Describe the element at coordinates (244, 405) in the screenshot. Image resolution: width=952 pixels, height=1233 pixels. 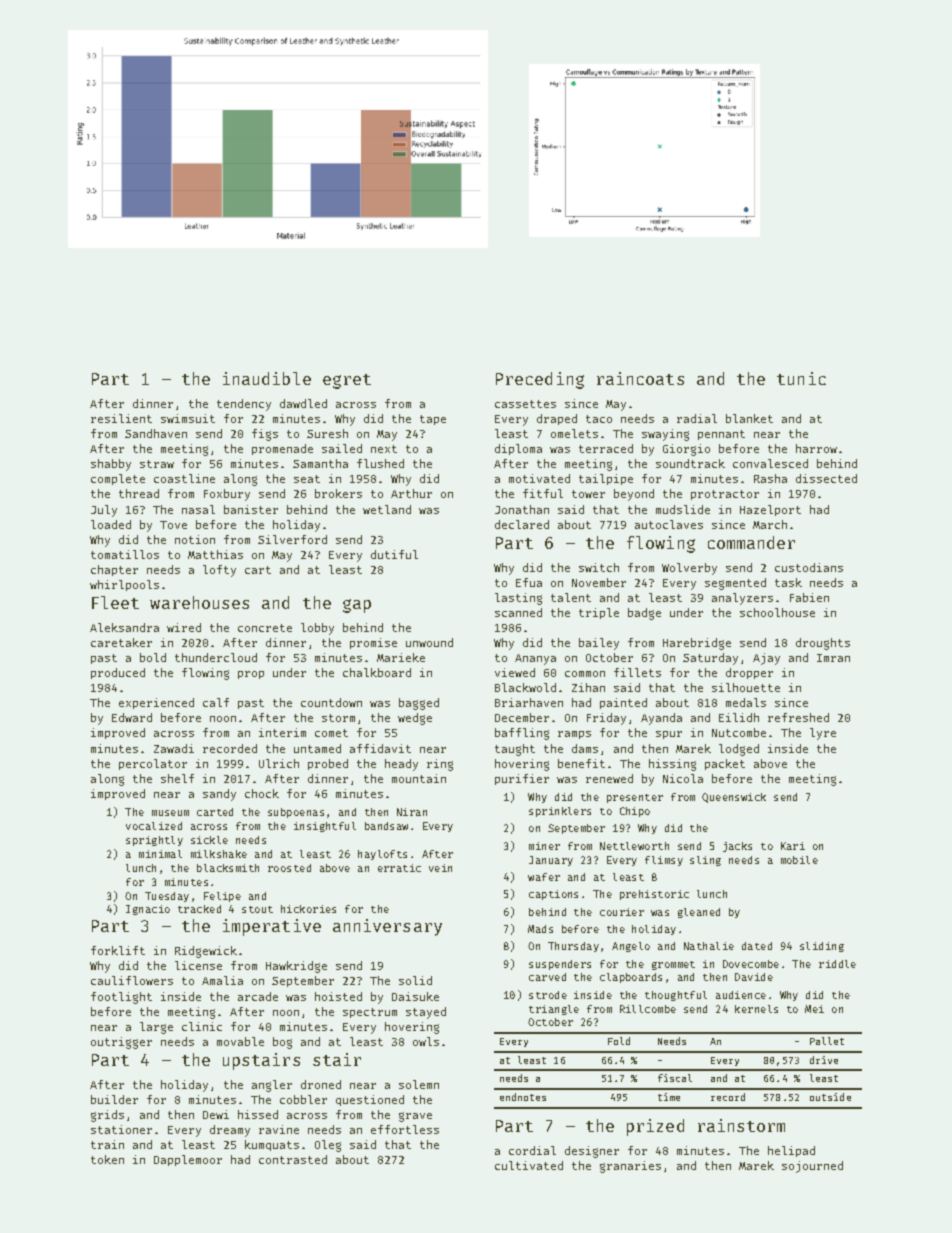
I see `tendency` at that location.
